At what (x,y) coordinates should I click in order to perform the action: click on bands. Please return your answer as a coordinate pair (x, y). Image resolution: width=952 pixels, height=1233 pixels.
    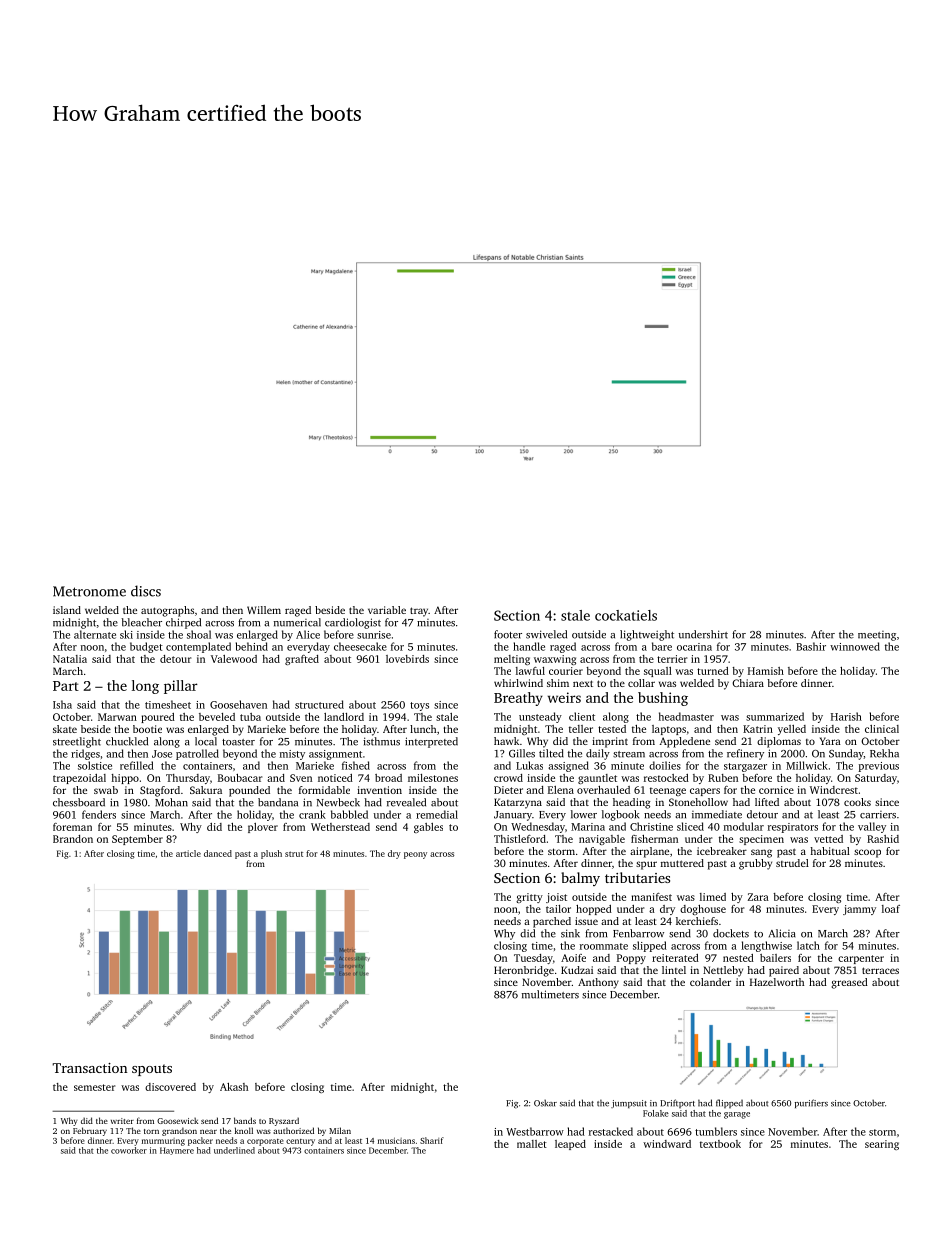
    Looking at the image, I should click on (245, 1120).
